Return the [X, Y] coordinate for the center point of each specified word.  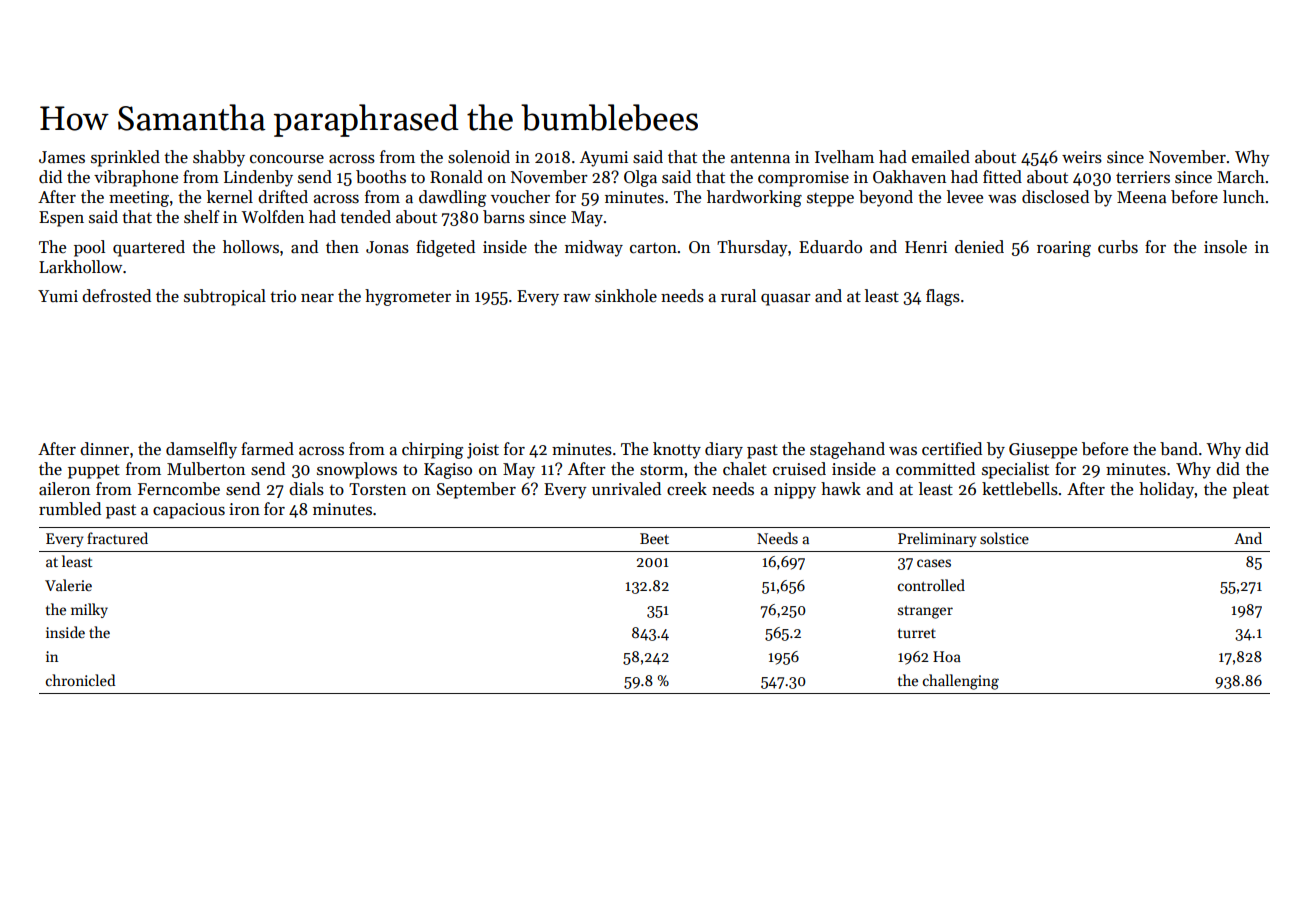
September [476, 490]
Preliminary [937, 539]
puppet [94, 471]
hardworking [754, 198]
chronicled [80, 680]
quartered [149, 248]
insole [1225, 247]
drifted [283, 196]
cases [934, 563]
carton [653, 248]
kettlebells [1020, 489]
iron [244, 509]
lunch [1244, 197]
